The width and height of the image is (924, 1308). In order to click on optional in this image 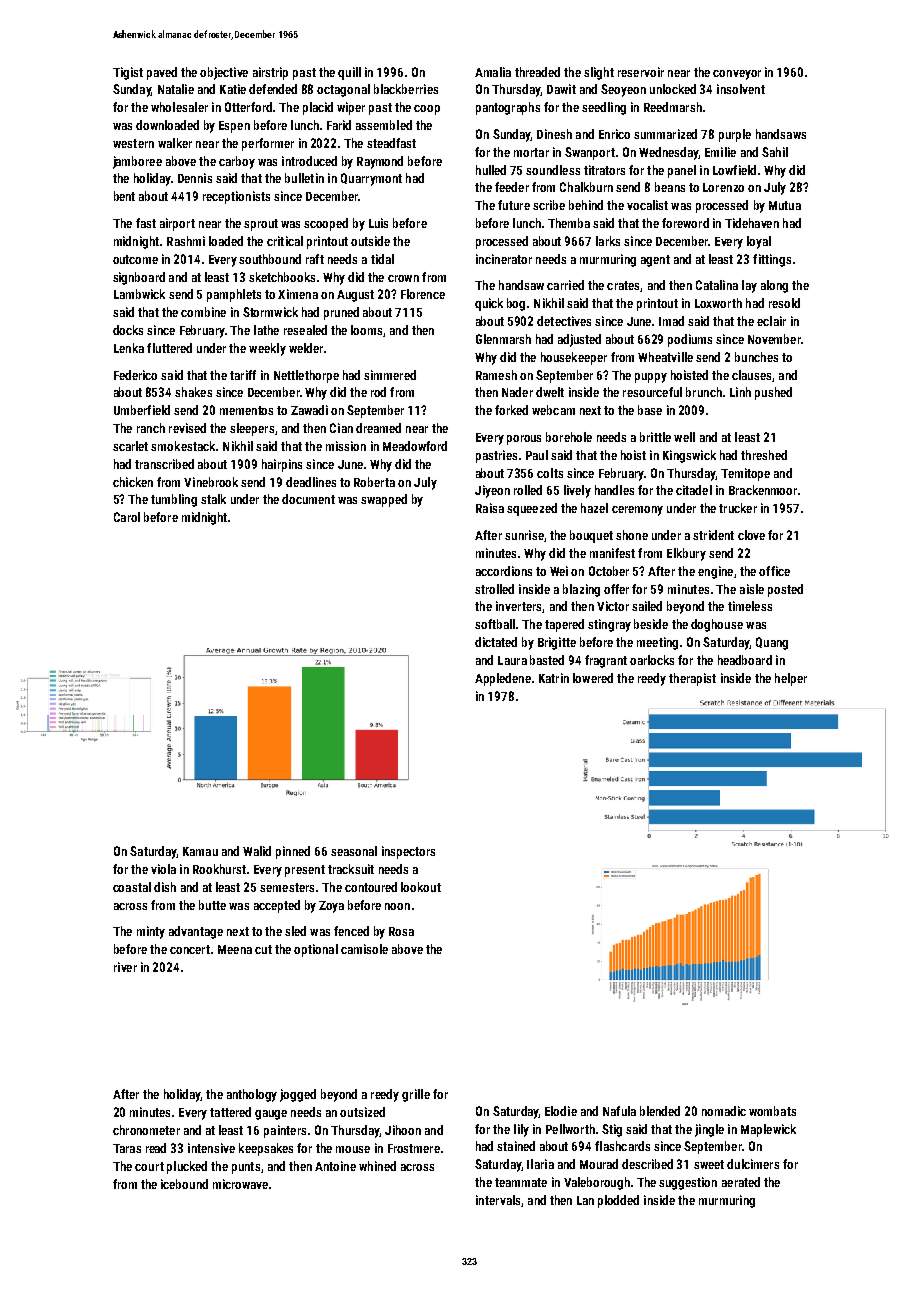, I will do `click(316, 950)`.
